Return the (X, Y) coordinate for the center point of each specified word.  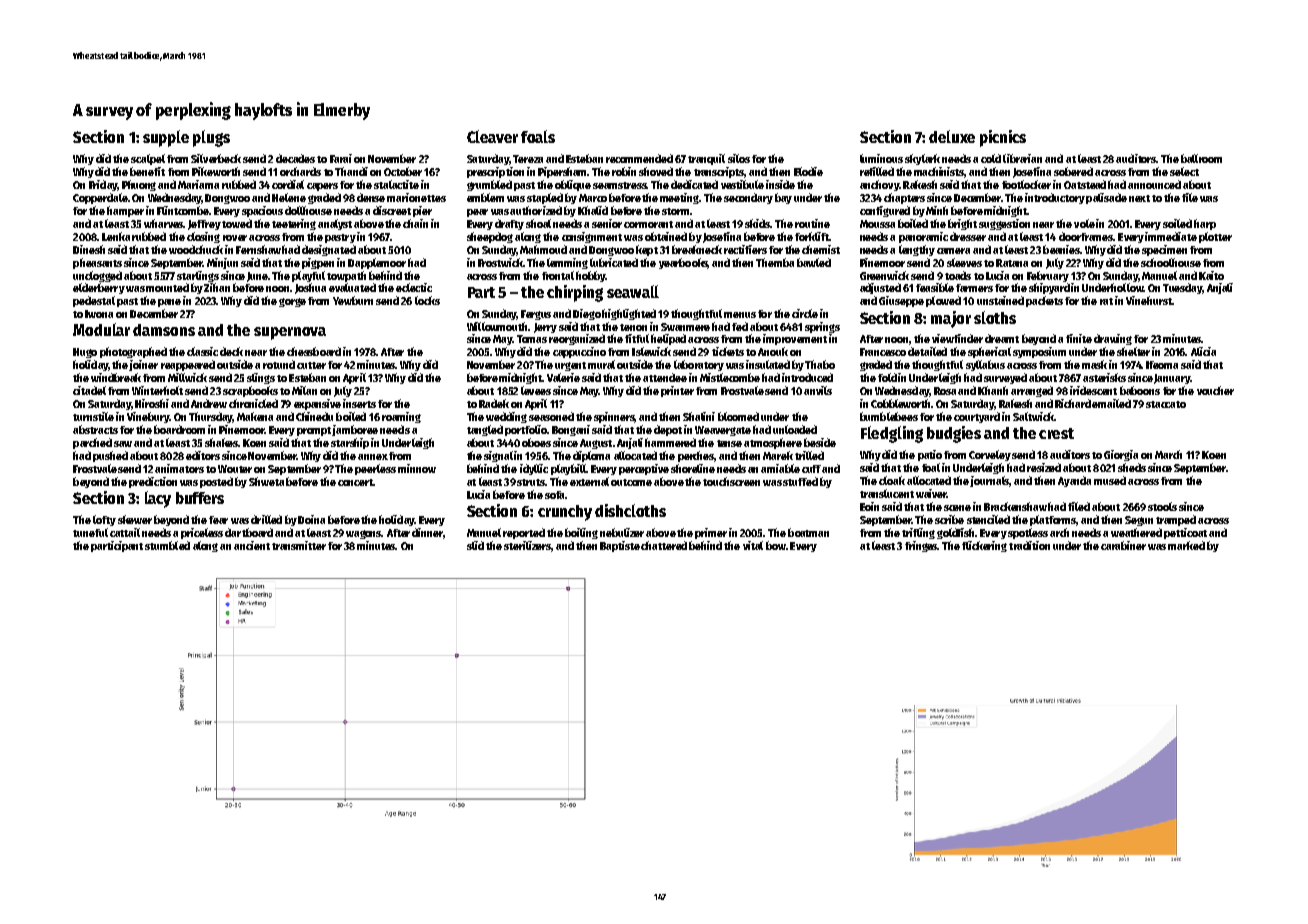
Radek (494, 403)
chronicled (253, 403)
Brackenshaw (1015, 506)
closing (203, 237)
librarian (1022, 158)
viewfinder (957, 338)
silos (739, 158)
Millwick (187, 377)
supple (166, 138)
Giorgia (1121, 455)
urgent (570, 366)
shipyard (1049, 288)
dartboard (249, 532)
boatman (808, 532)
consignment (592, 237)
